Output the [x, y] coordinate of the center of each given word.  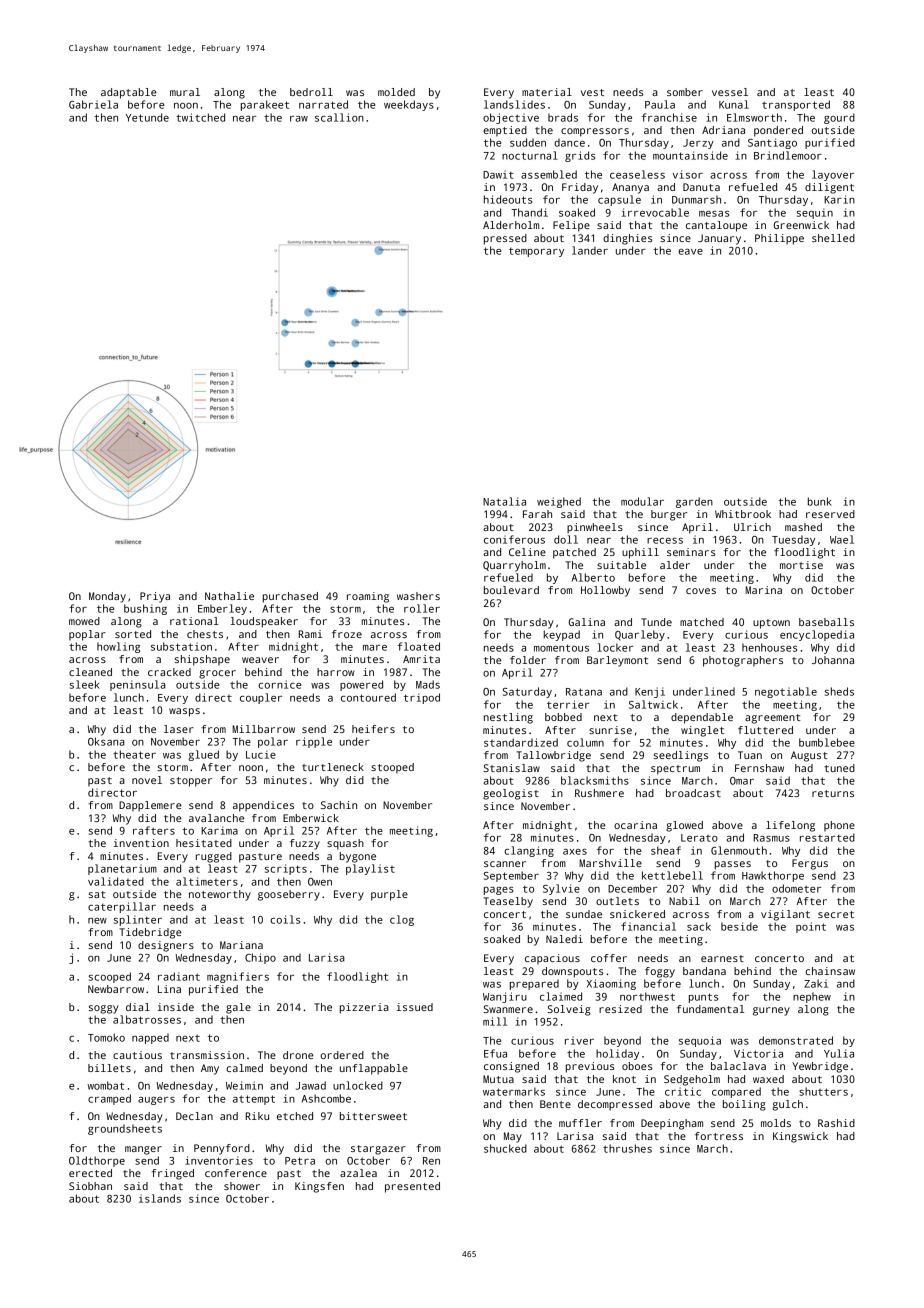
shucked [505, 1148]
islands [160, 1198]
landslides [514, 104]
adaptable [129, 93]
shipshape [202, 660]
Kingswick [800, 1137]
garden [694, 502]
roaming [368, 597]
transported [796, 105]
